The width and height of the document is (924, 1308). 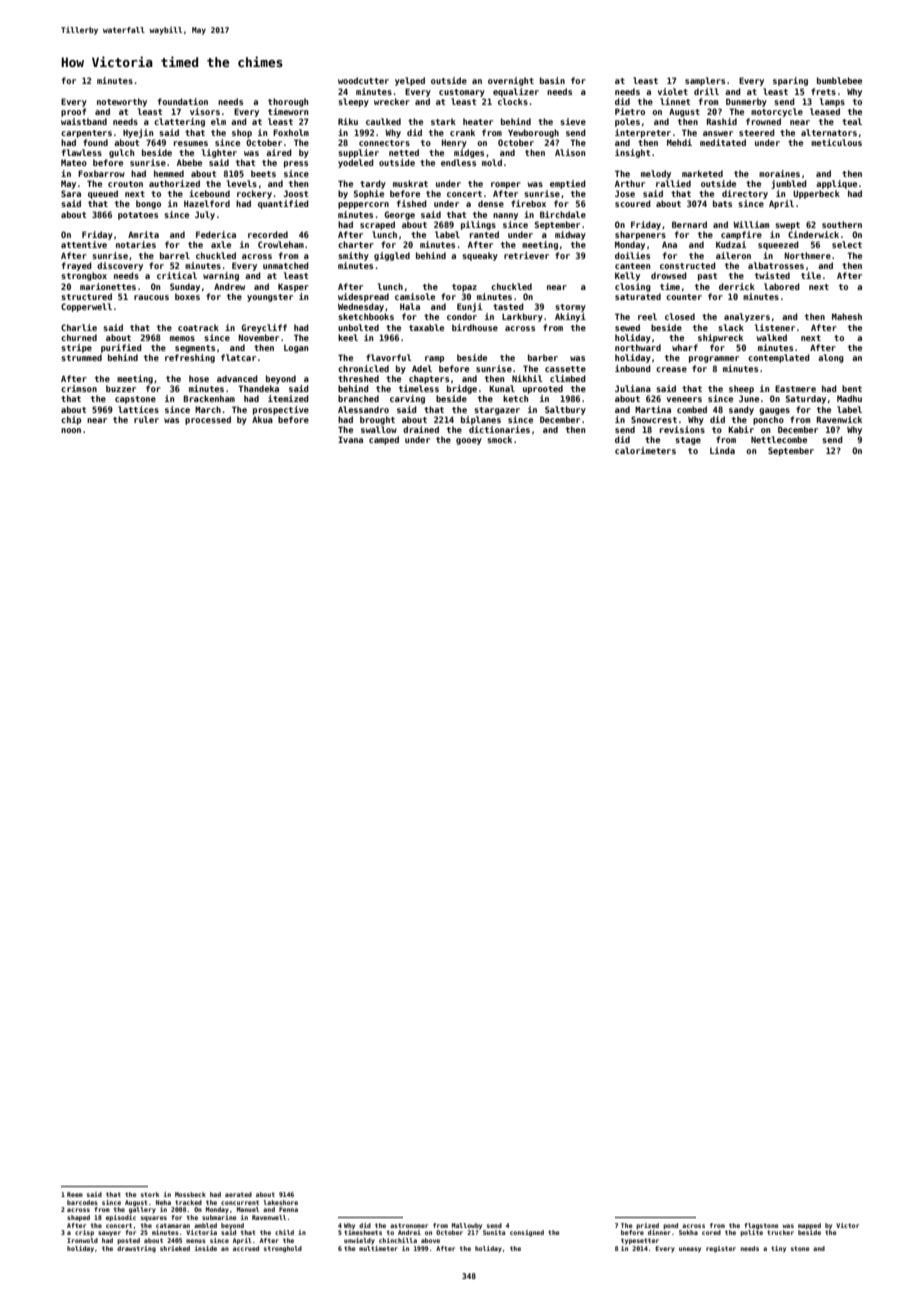 I want to click on George, so click(x=399, y=215).
